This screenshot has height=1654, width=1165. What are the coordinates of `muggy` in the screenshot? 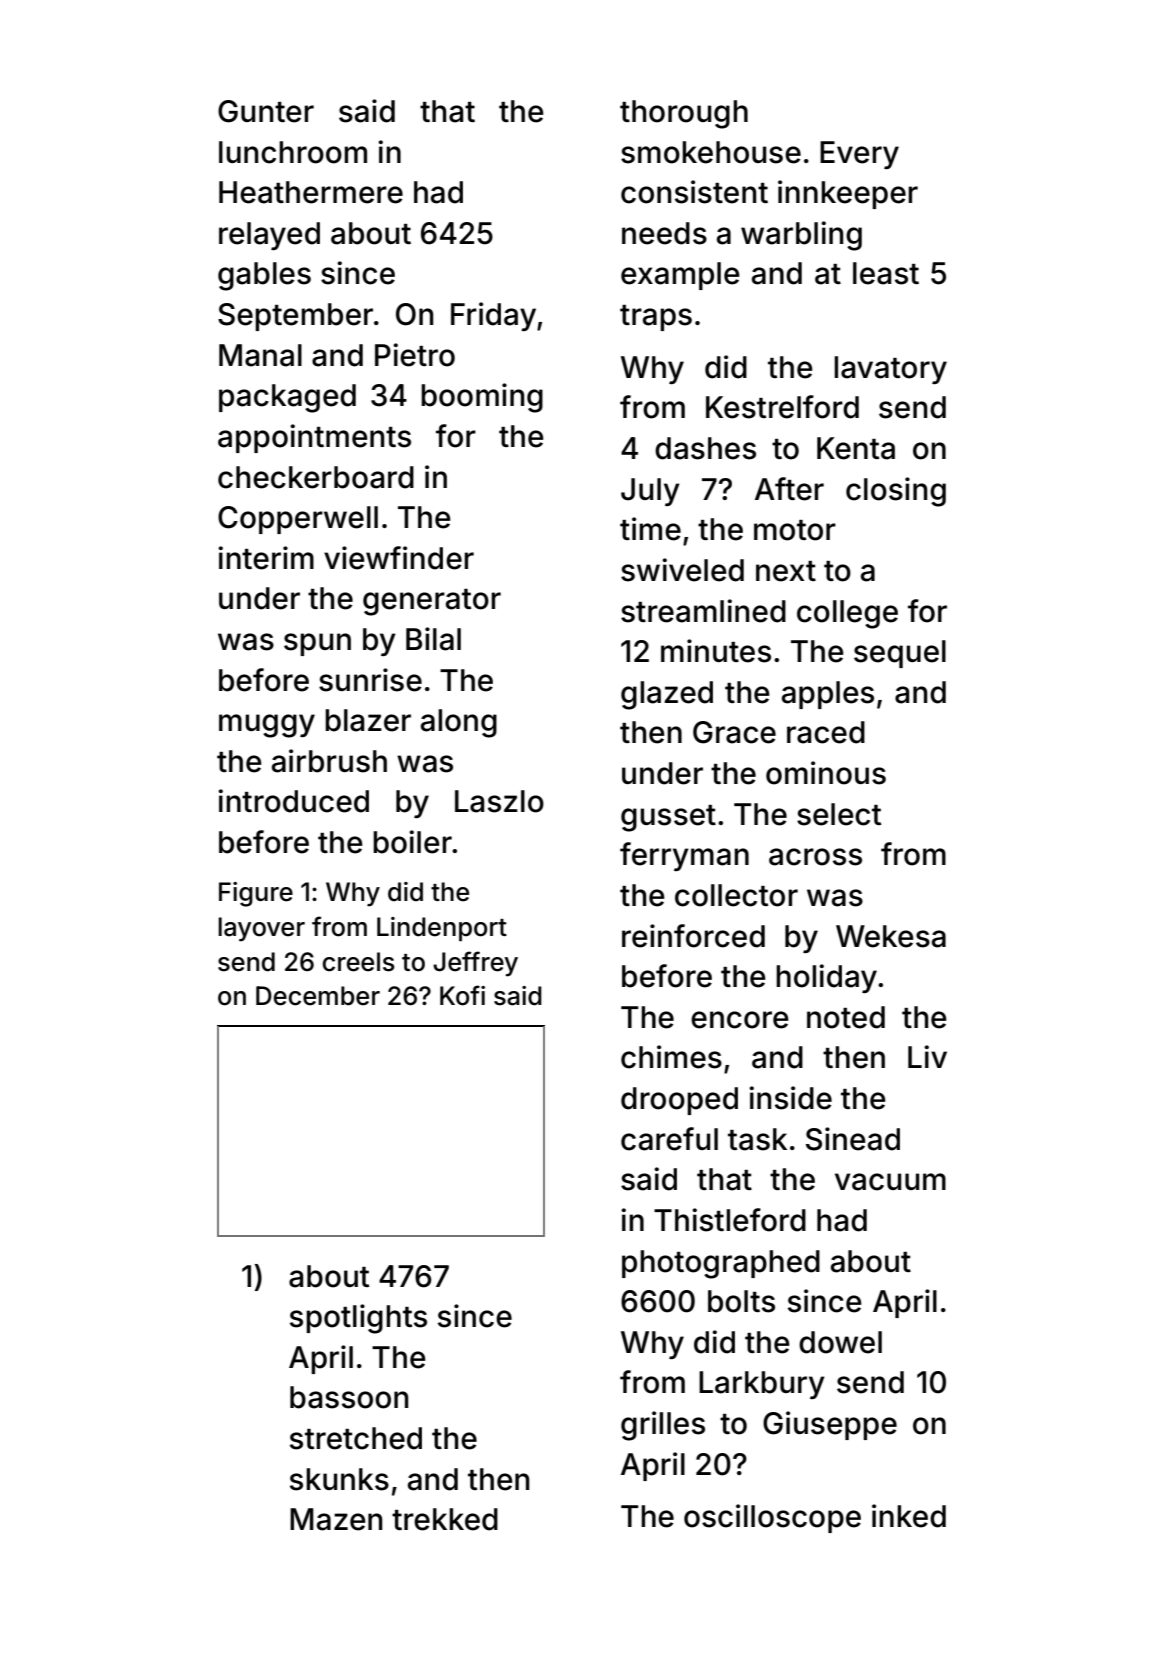 It's located at (267, 726).
